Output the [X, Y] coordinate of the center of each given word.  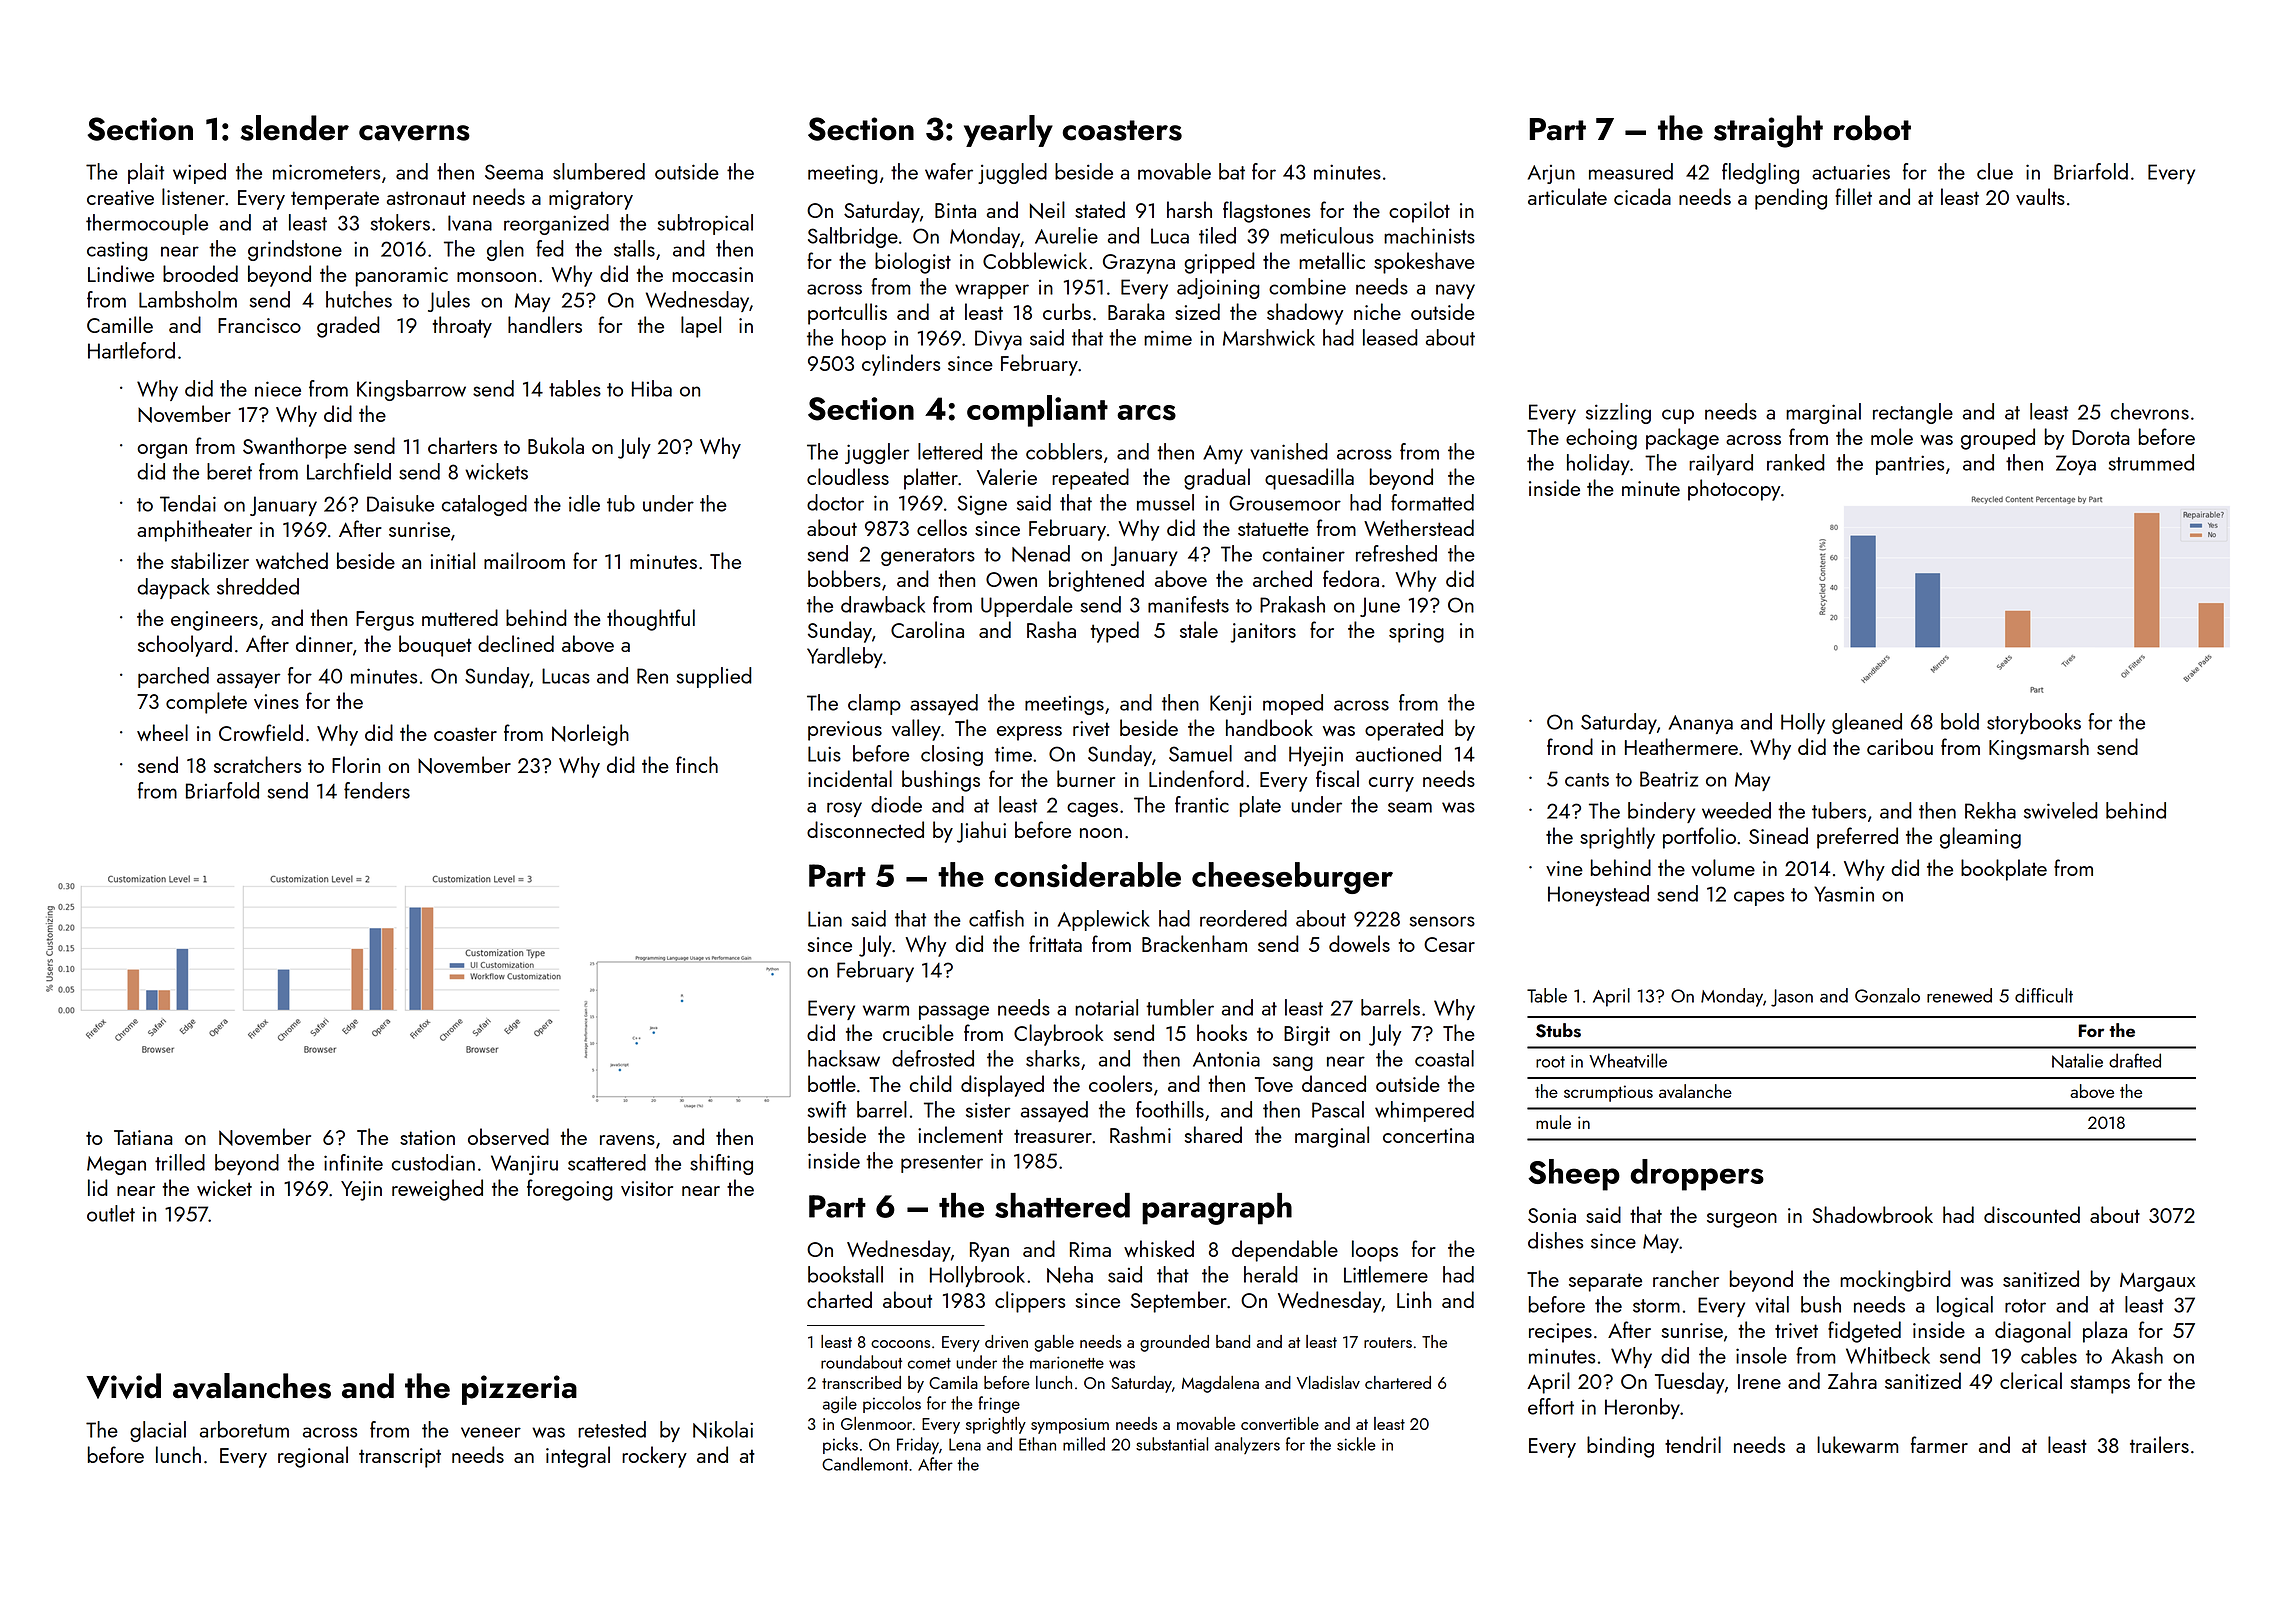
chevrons [2150, 411]
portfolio [1699, 838]
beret [229, 471]
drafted [2135, 1060]
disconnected [865, 829]
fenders [377, 790]
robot [1872, 128]
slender [294, 128]
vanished [1289, 451]
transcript [400, 1458]
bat [1232, 171]
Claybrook [1058, 1035]
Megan [116, 1165]
